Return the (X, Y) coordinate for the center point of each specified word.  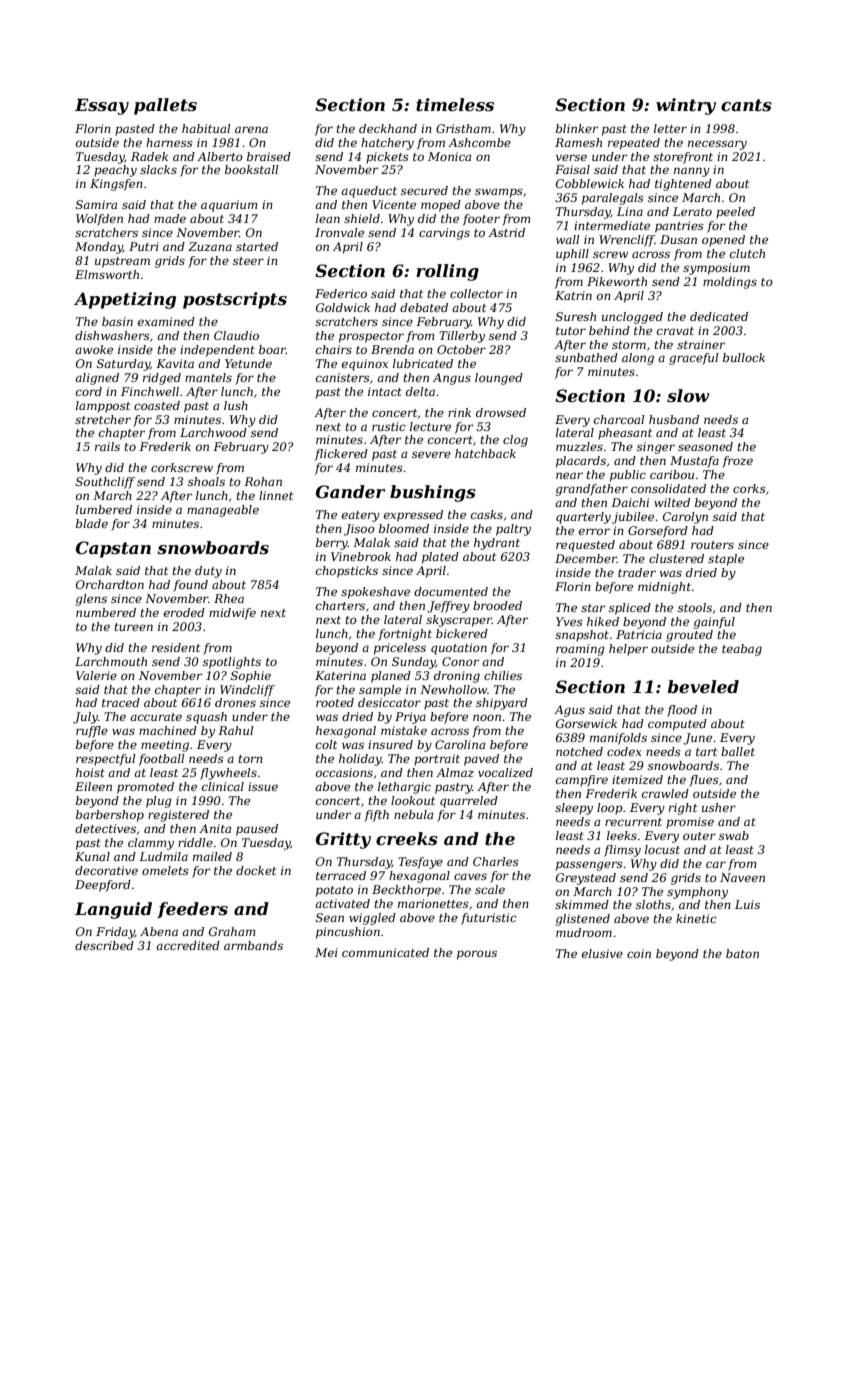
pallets (165, 106)
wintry (686, 106)
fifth (376, 816)
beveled (703, 686)
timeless (455, 104)
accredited (188, 945)
